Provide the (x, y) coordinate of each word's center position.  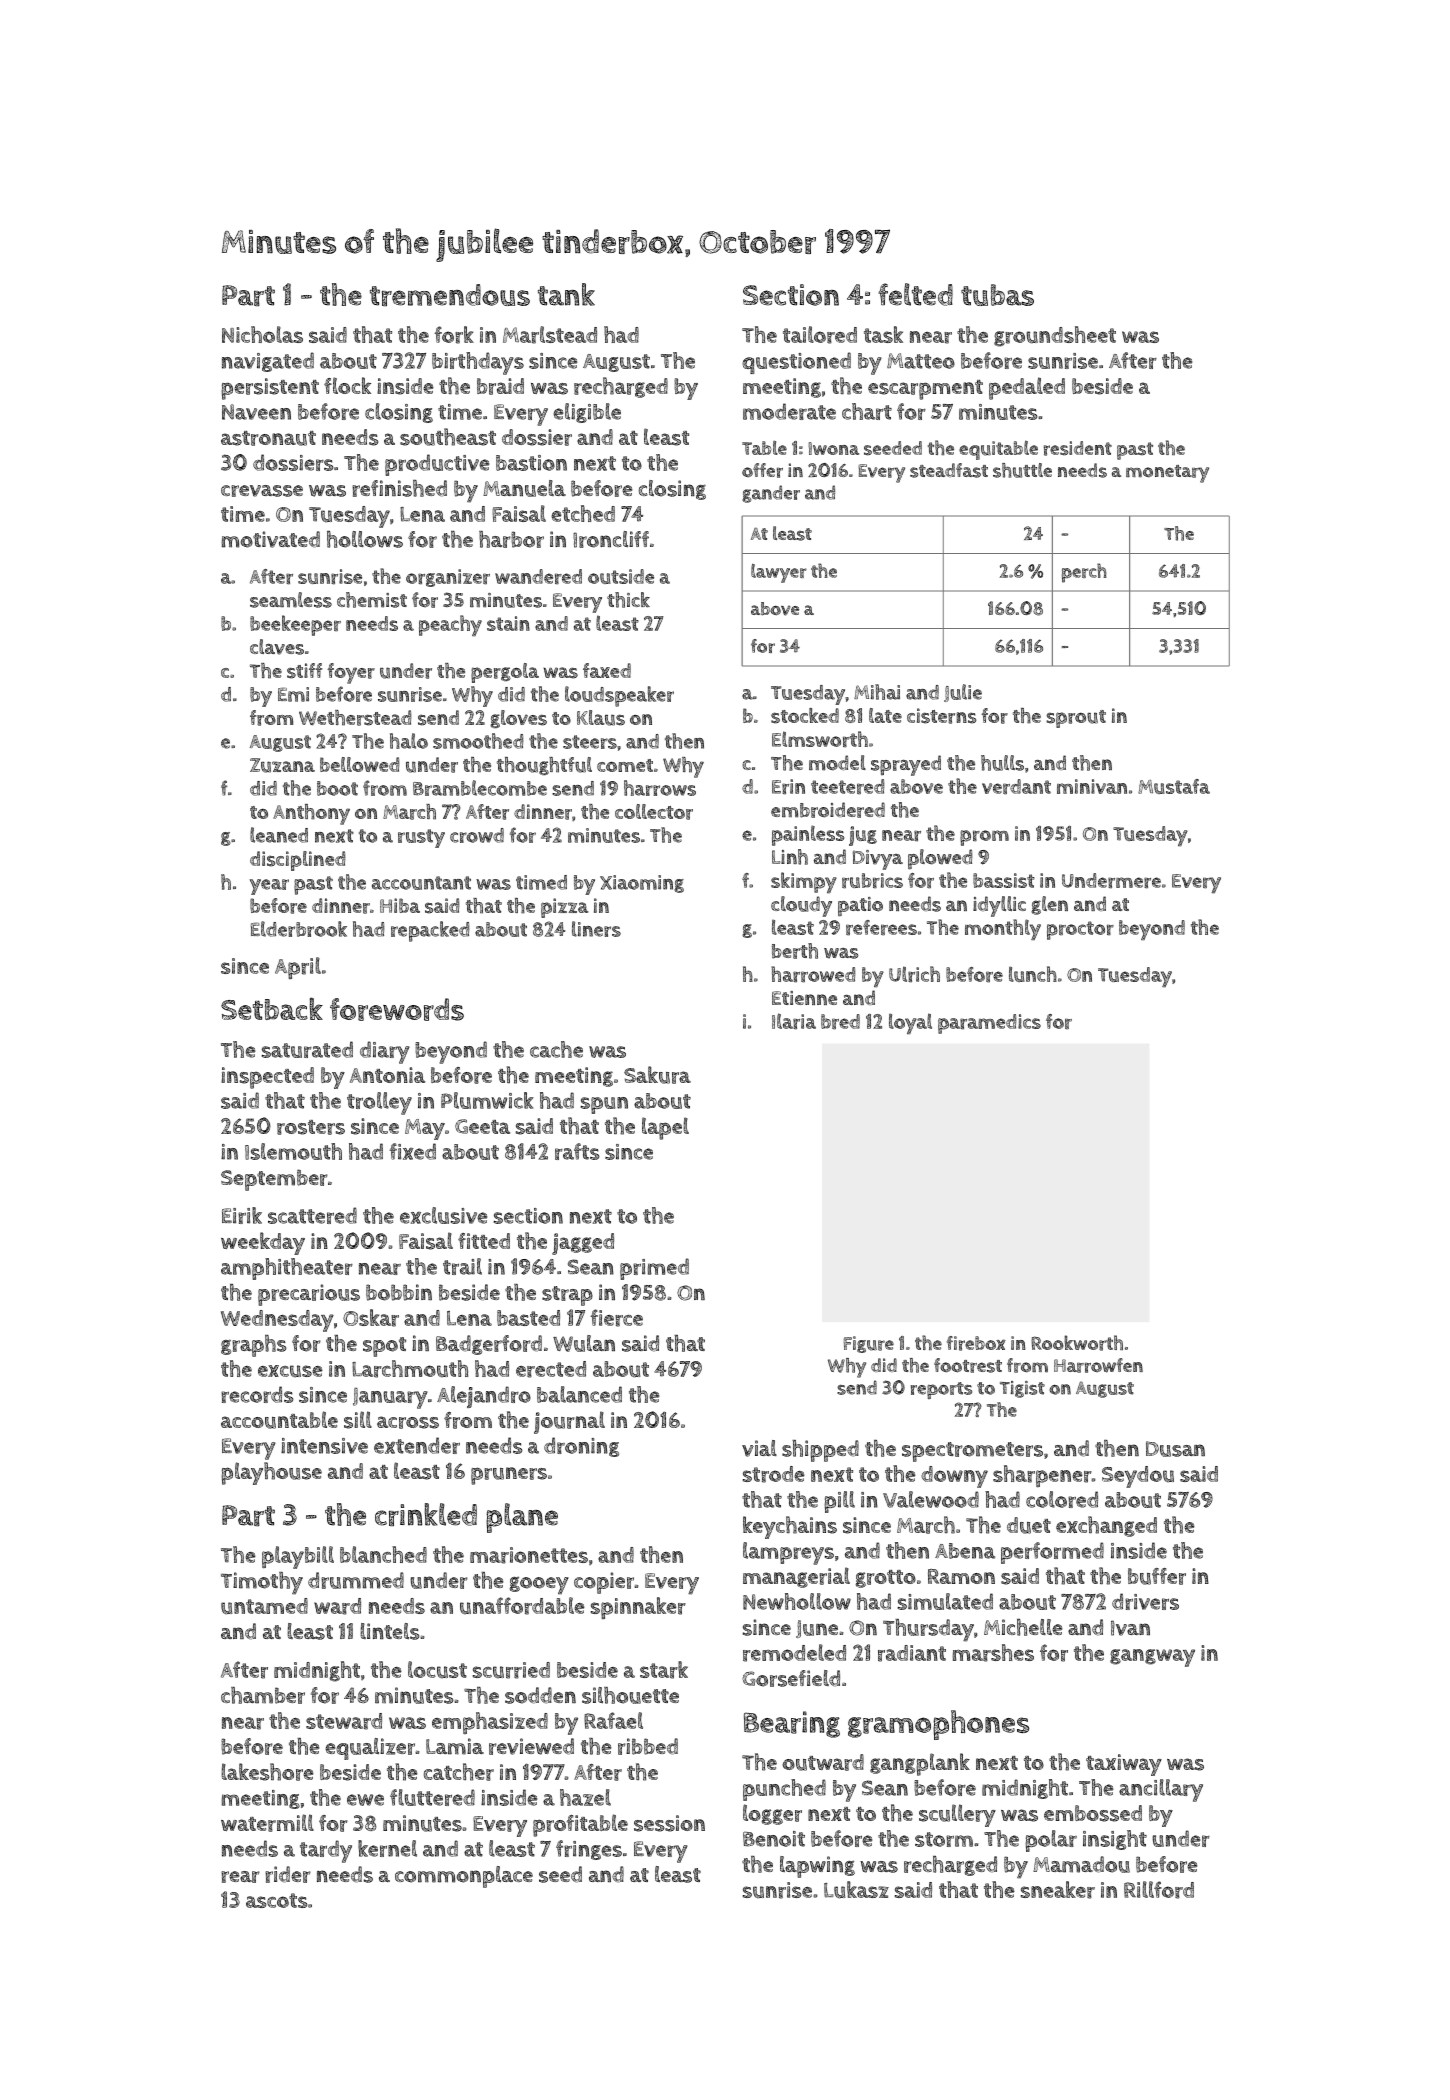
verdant (1016, 787)
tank (566, 294)
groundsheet (1055, 336)
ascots (277, 1900)
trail (462, 1266)
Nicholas (262, 334)
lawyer (779, 573)
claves (277, 647)
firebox (976, 1343)
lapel (665, 1128)
